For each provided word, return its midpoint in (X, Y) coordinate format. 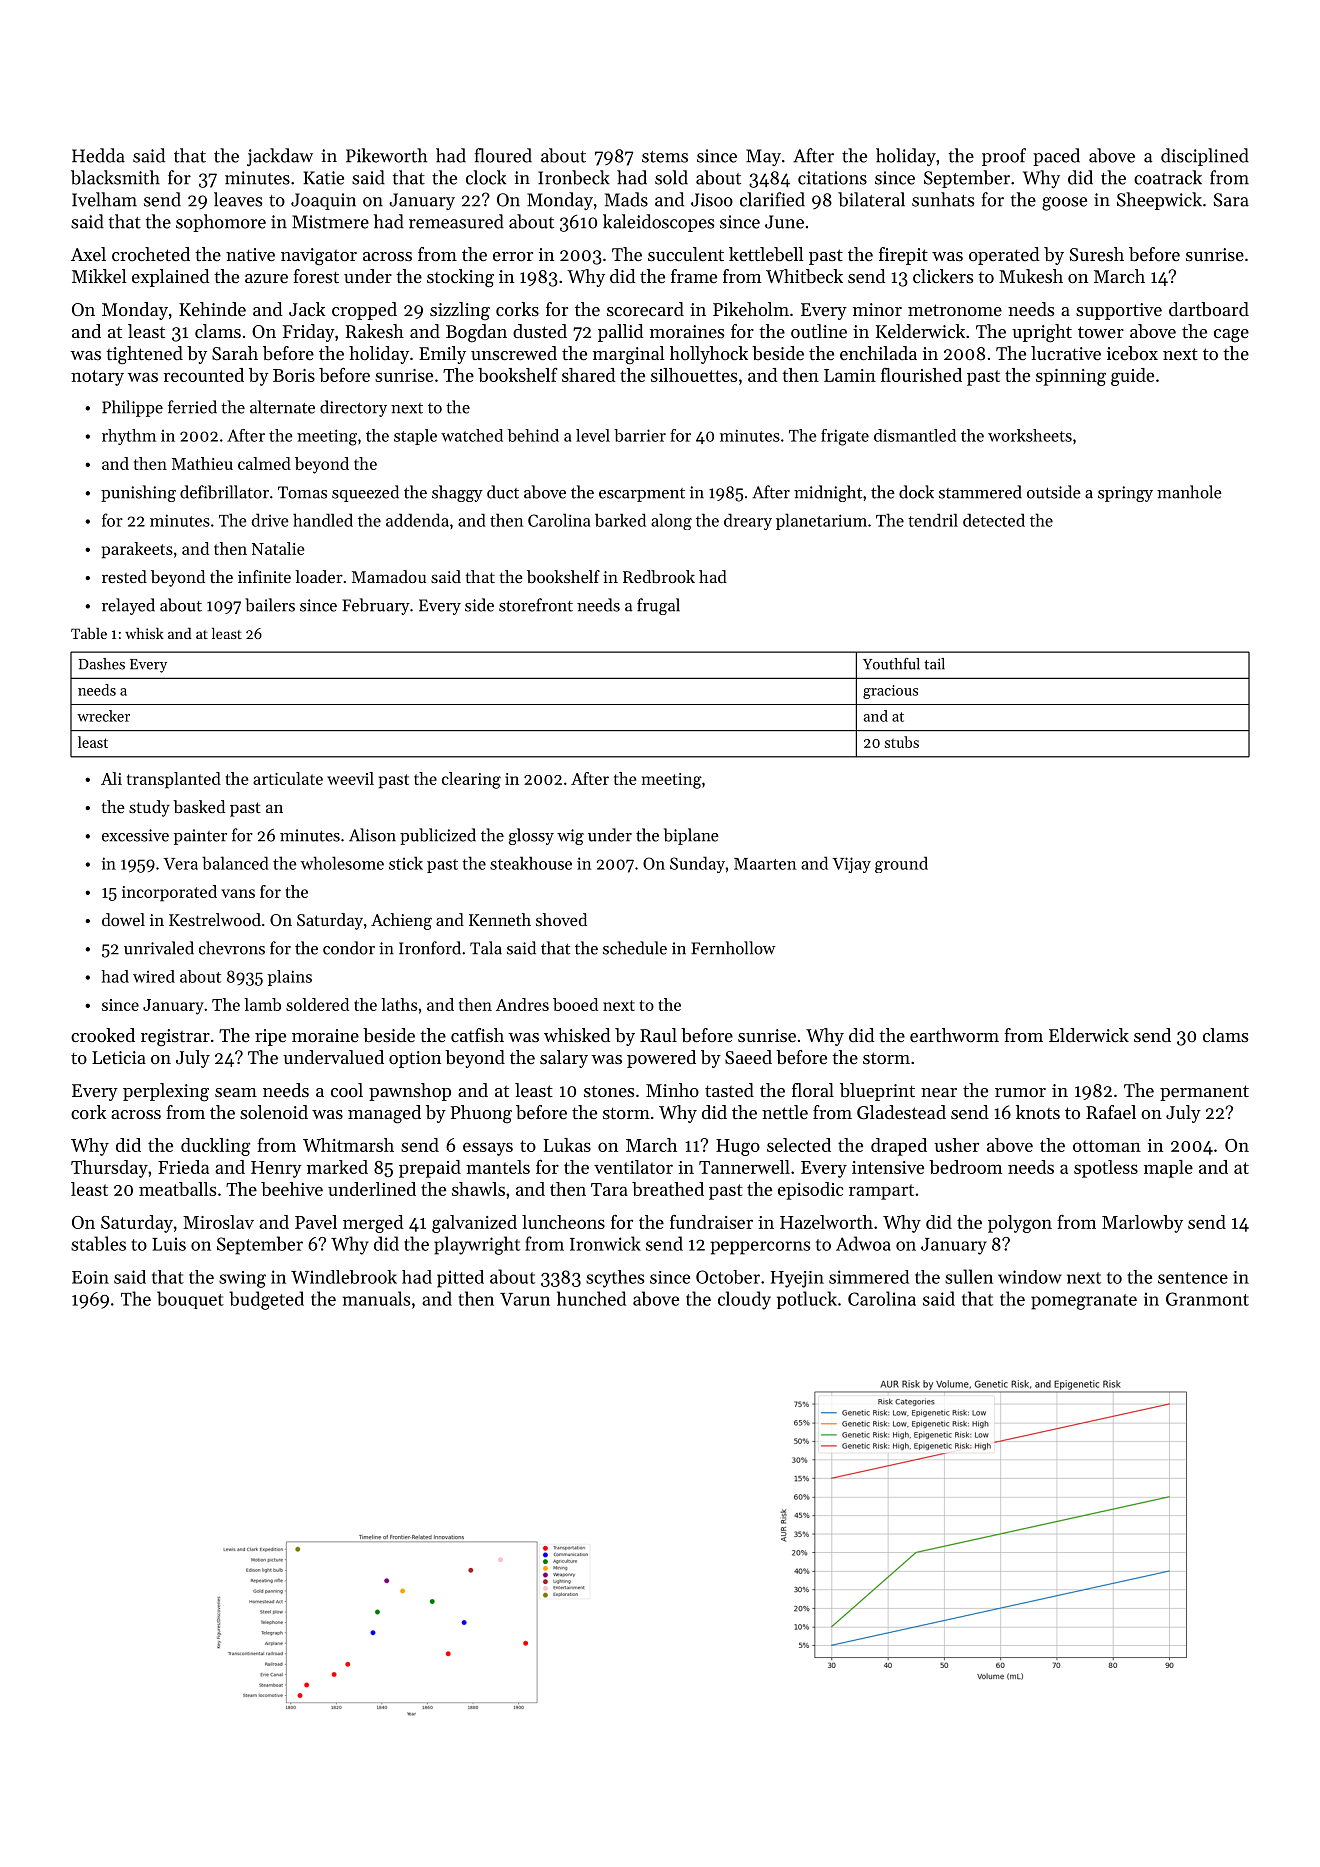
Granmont (1207, 1299)
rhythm (129, 437)
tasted (729, 1090)
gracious (890, 692)
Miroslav (218, 1222)
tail (934, 664)
